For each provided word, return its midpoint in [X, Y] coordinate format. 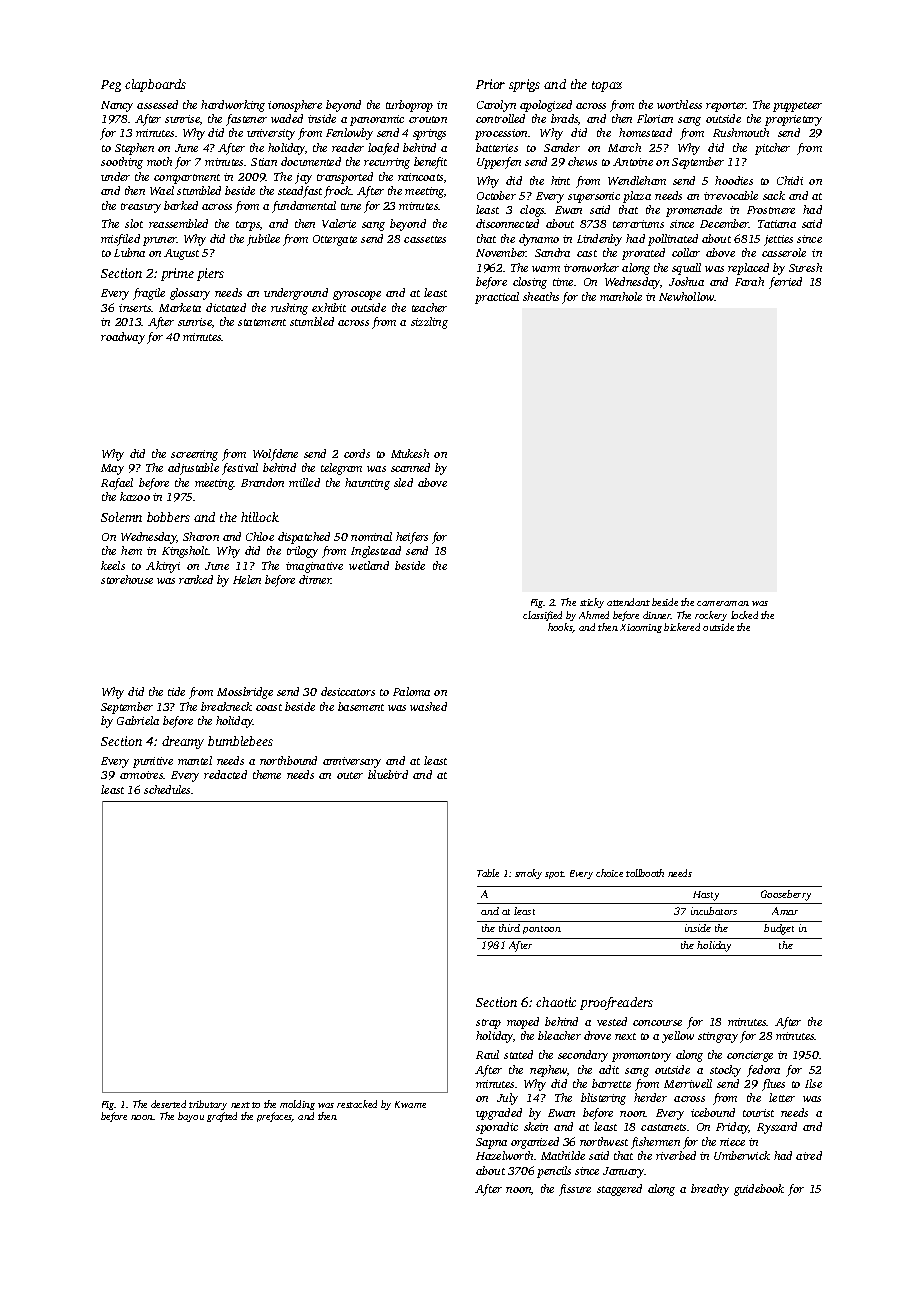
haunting [367, 484]
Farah [749, 281]
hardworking [233, 106]
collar [686, 252]
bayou [191, 1117]
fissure [575, 1190]
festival [240, 469]
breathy [710, 1190]
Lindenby [599, 240]
